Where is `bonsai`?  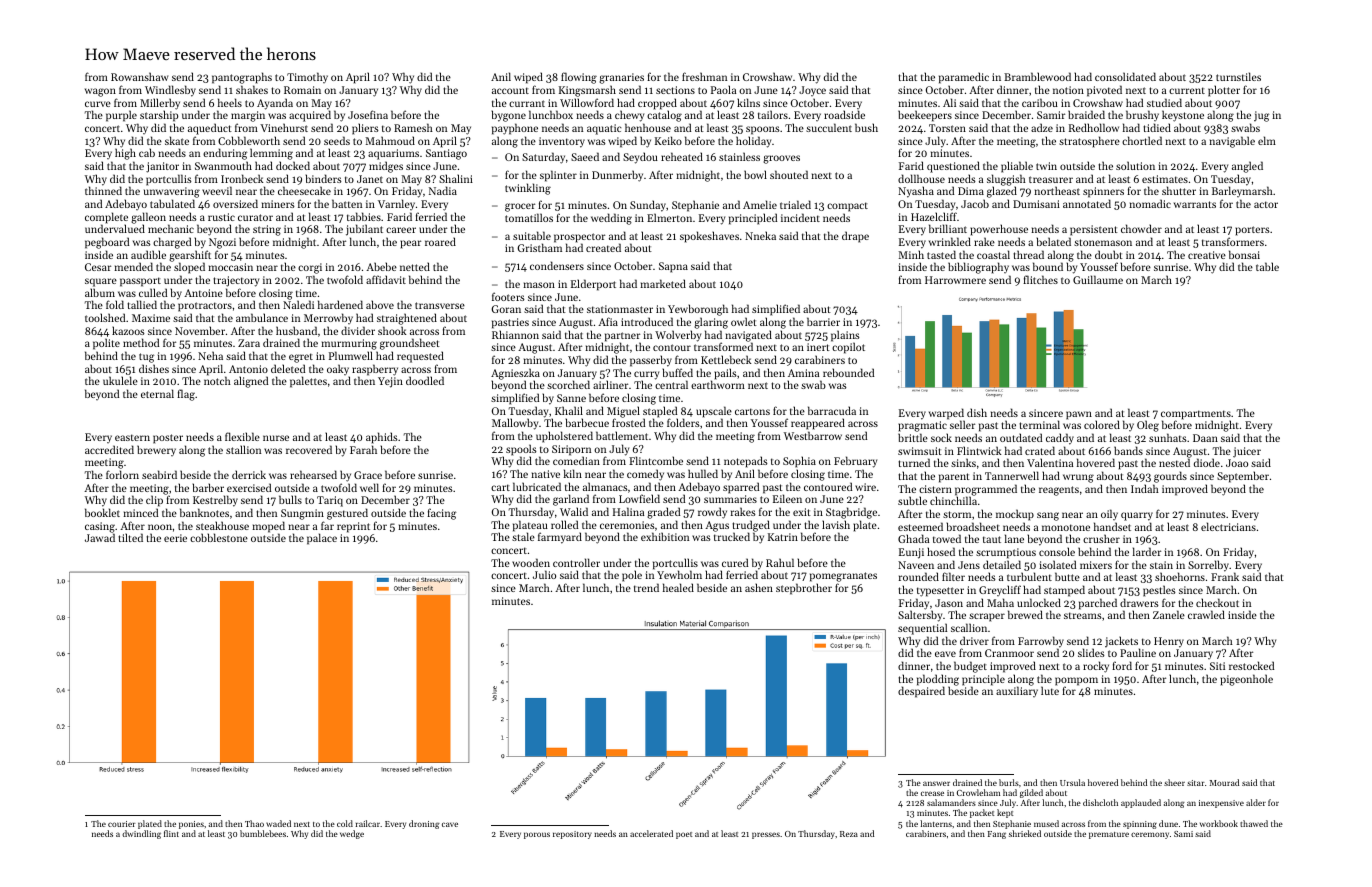
bonsai is located at coordinates (1244, 254).
